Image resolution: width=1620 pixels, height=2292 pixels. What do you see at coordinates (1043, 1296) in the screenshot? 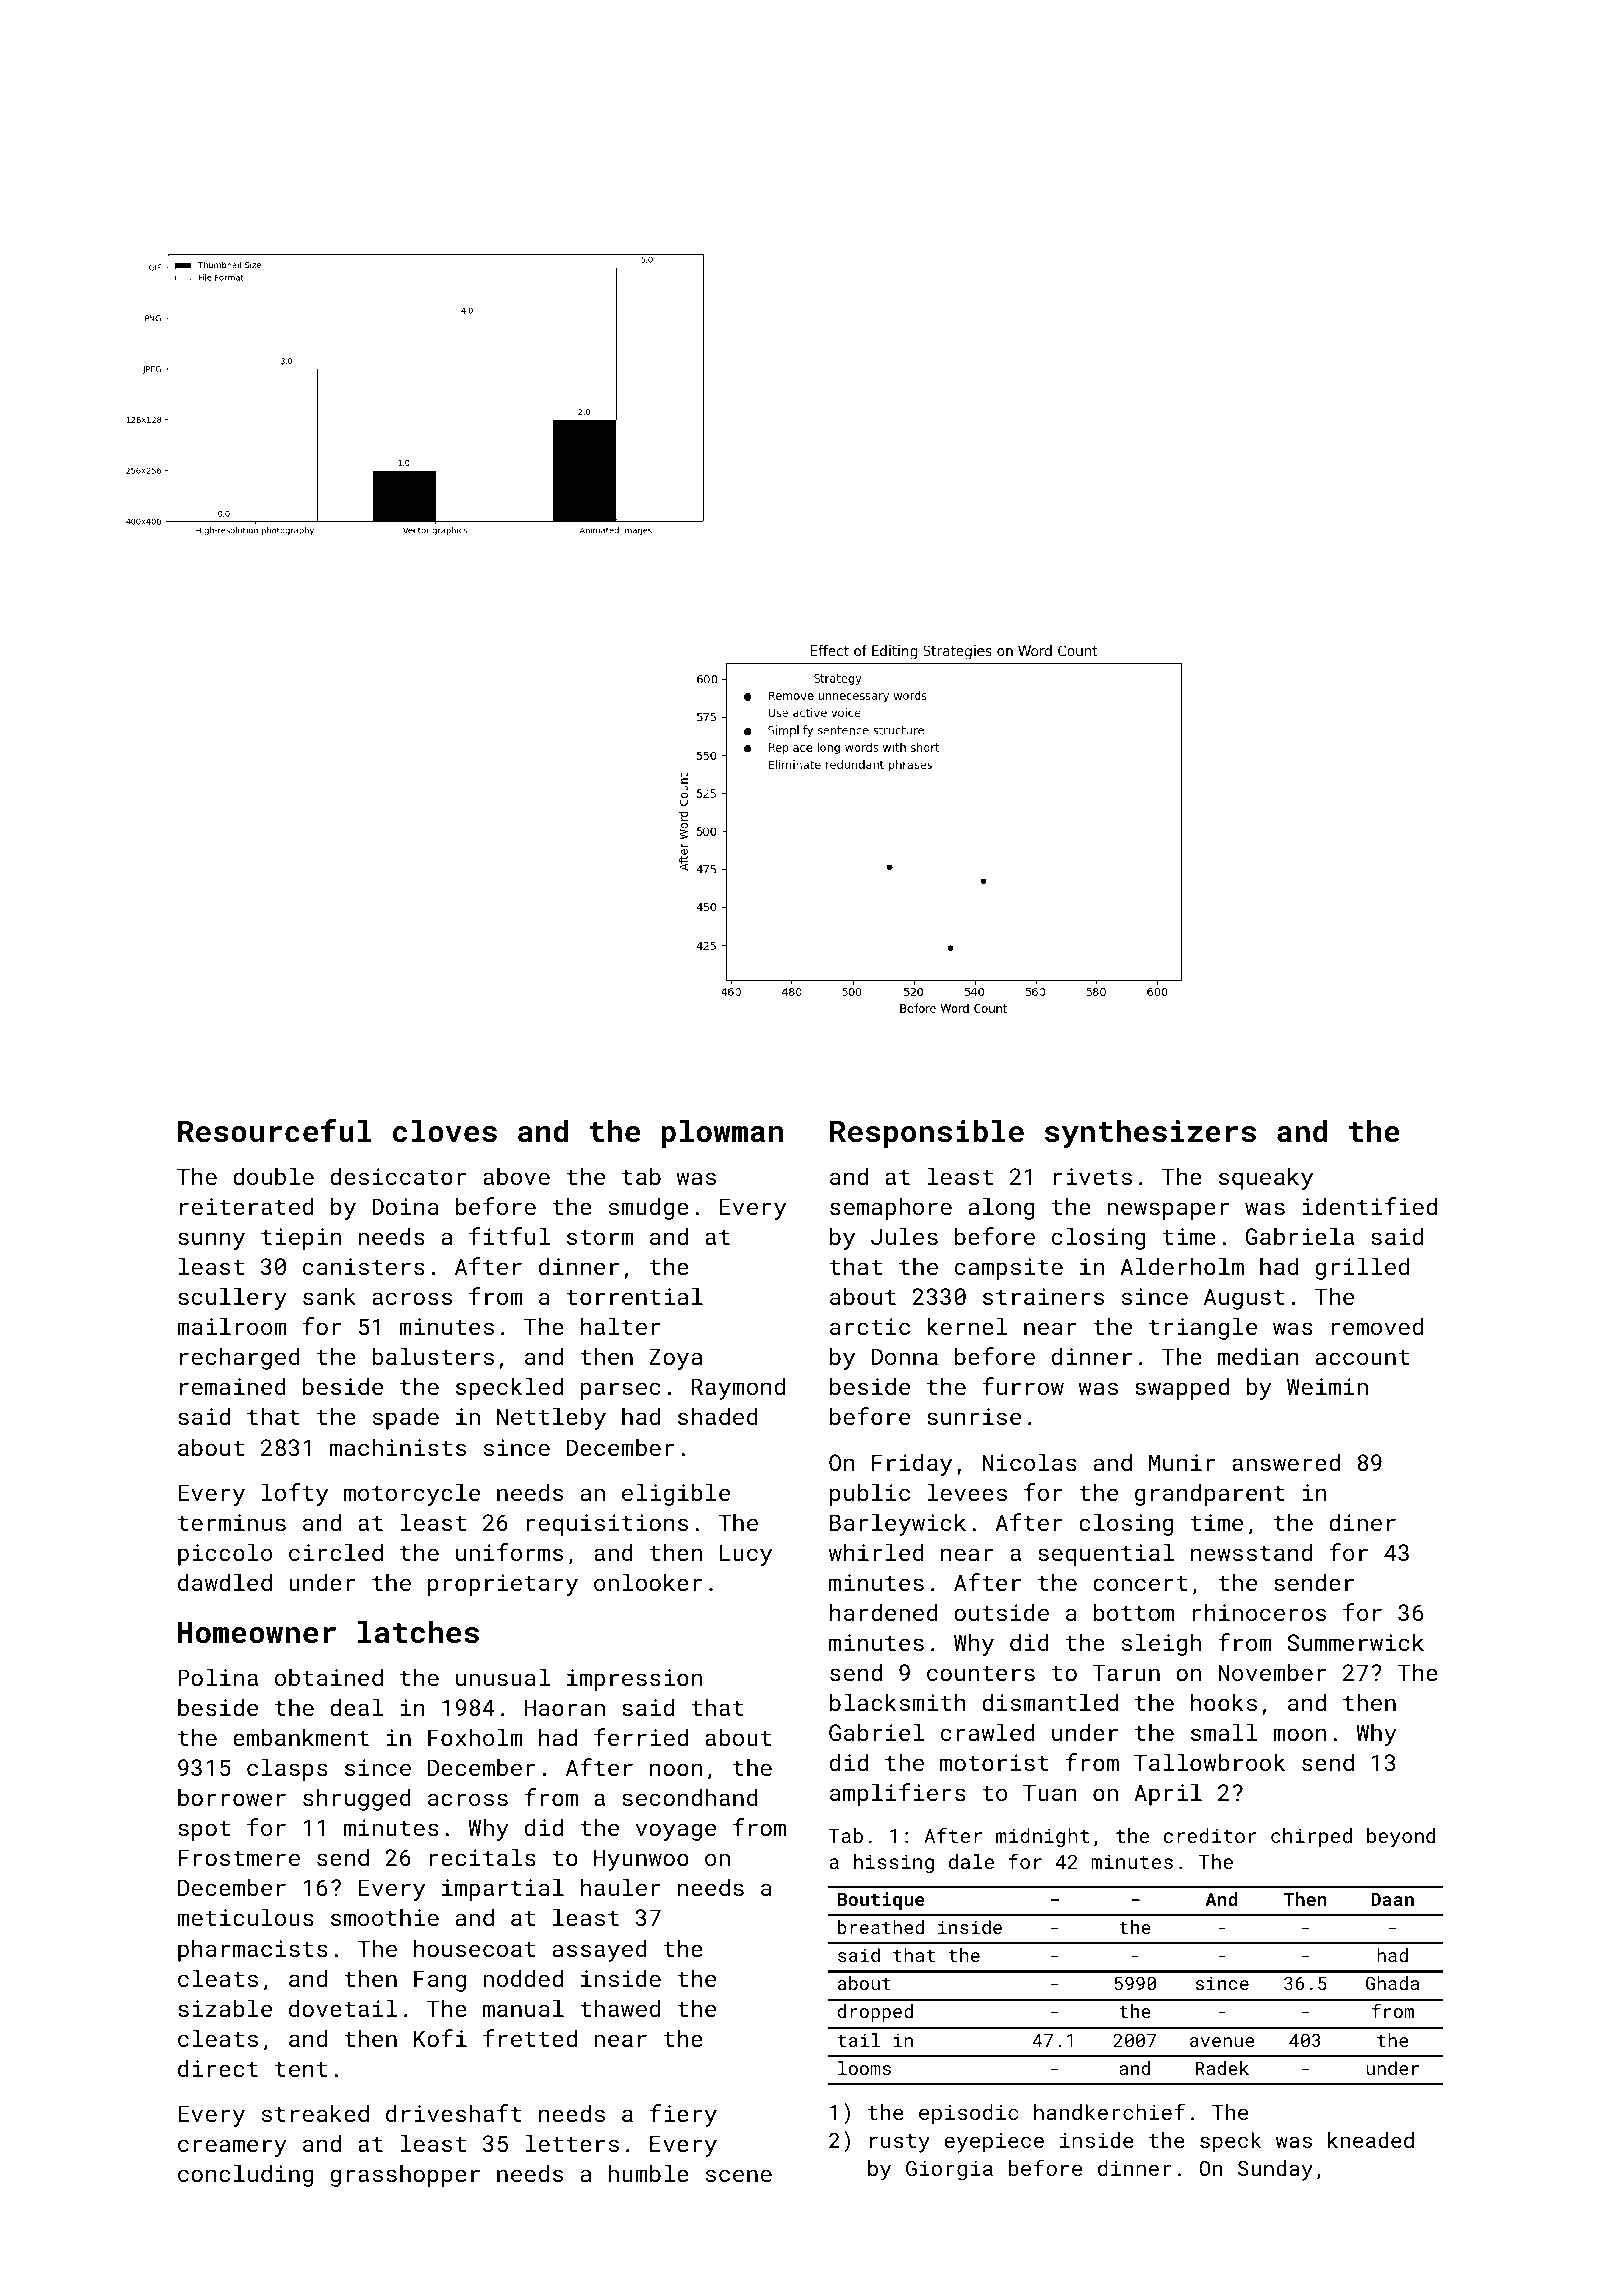
I see `strainers` at bounding box center [1043, 1296].
